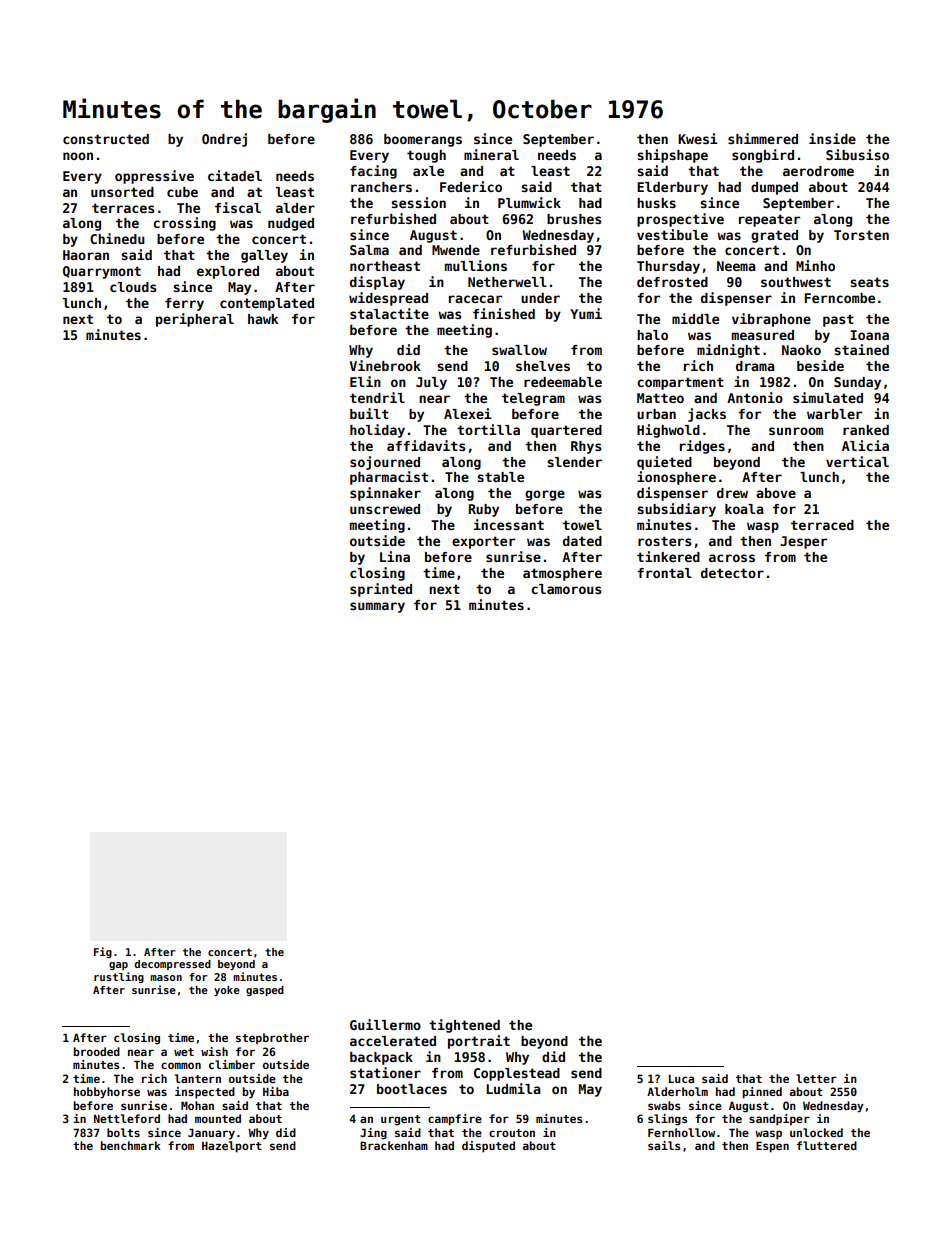  I want to click on summary, so click(377, 607).
